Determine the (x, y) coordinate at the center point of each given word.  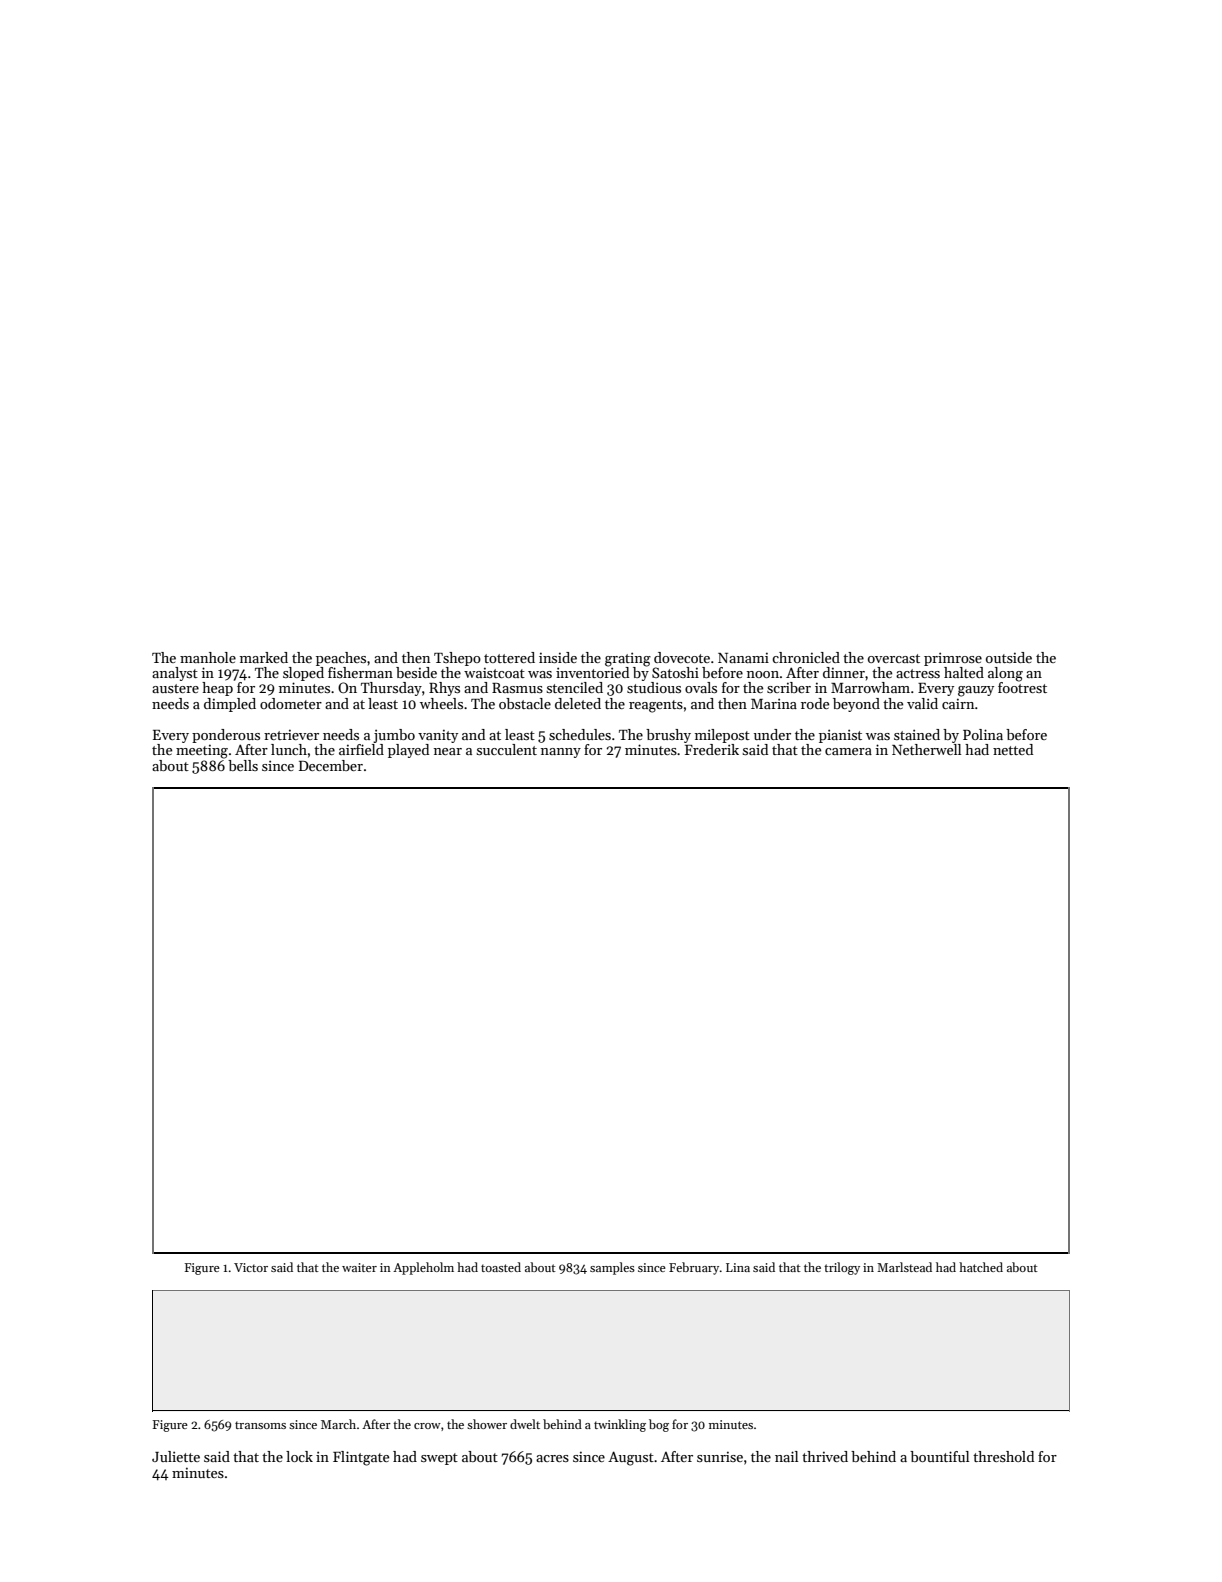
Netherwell (926, 749)
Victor (251, 1267)
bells (243, 765)
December (331, 765)
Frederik (712, 749)
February (694, 1268)
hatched (981, 1267)
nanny (561, 753)
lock (299, 1456)
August (631, 1458)
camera (848, 751)
